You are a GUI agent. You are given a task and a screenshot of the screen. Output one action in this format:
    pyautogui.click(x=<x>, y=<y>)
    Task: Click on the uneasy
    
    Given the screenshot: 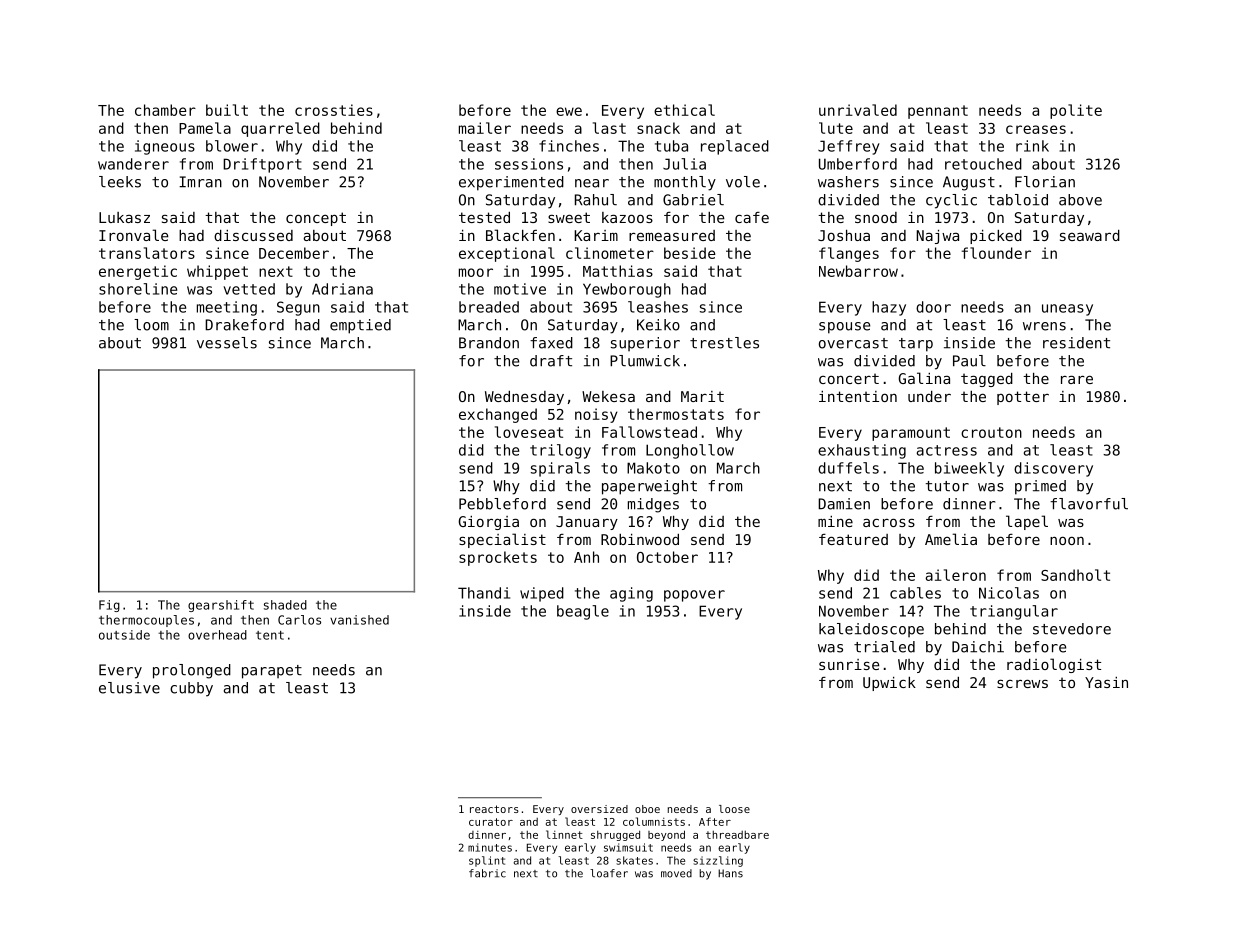 What is the action you would take?
    pyautogui.click(x=1067, y=310)
